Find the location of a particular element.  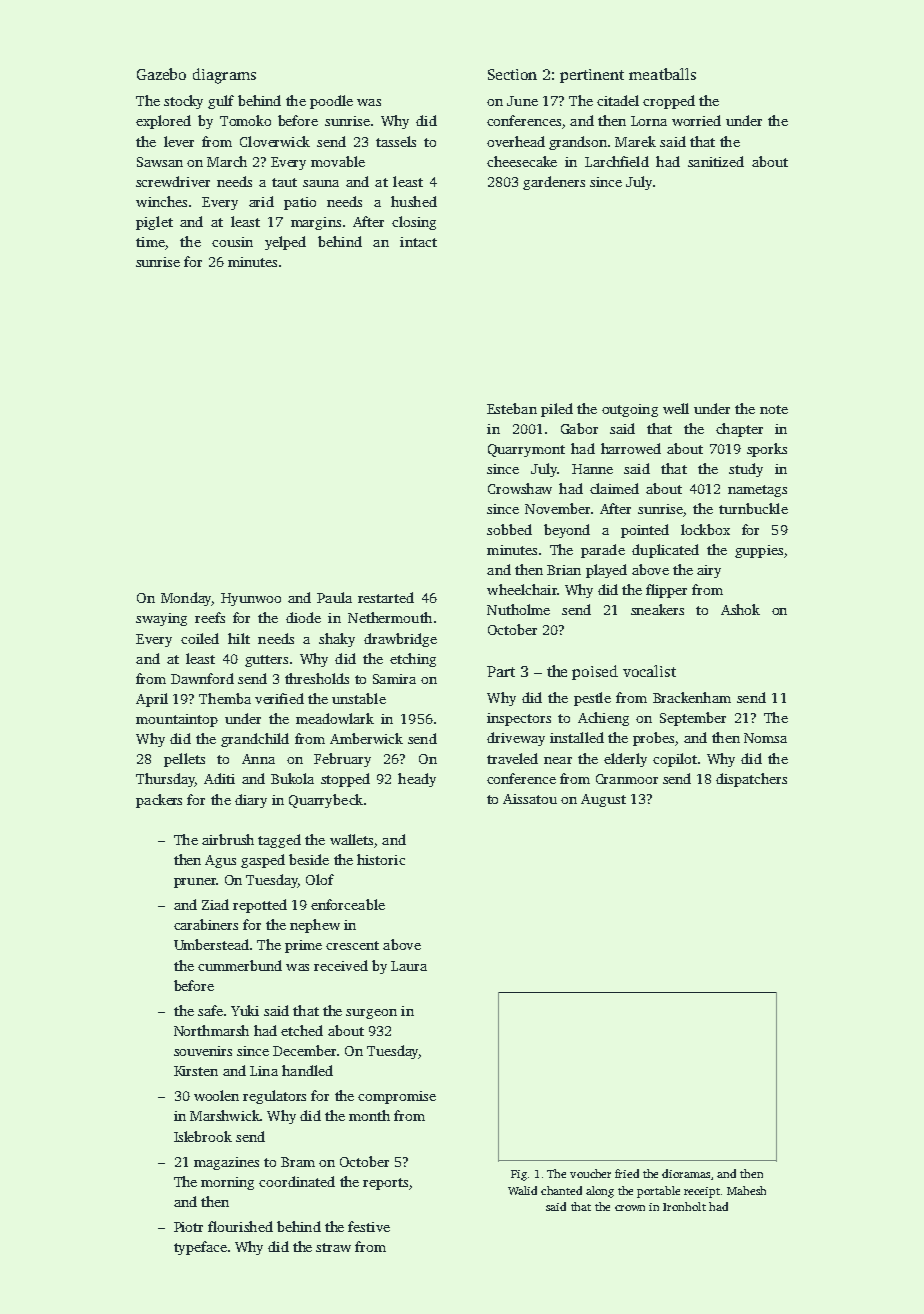

diagrams is located at coordinates (224, 76).
